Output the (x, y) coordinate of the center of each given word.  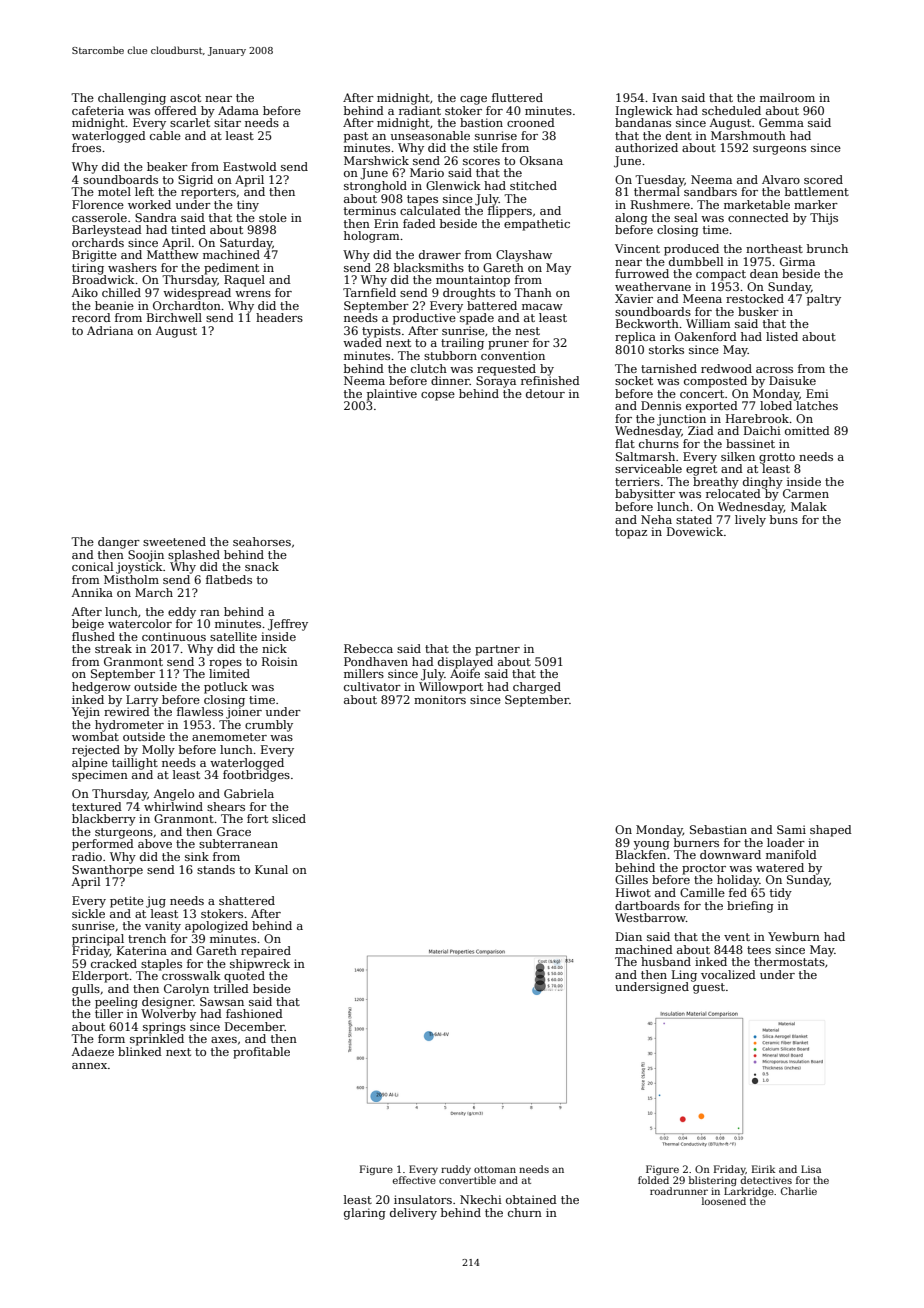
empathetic (537, 225)
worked (149, 204)
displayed (465, 663)
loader (786, 842)
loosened (724, 1201)
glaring (365, 1214)
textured (97, 806)
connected (758, 217)
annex (89, 1066)
